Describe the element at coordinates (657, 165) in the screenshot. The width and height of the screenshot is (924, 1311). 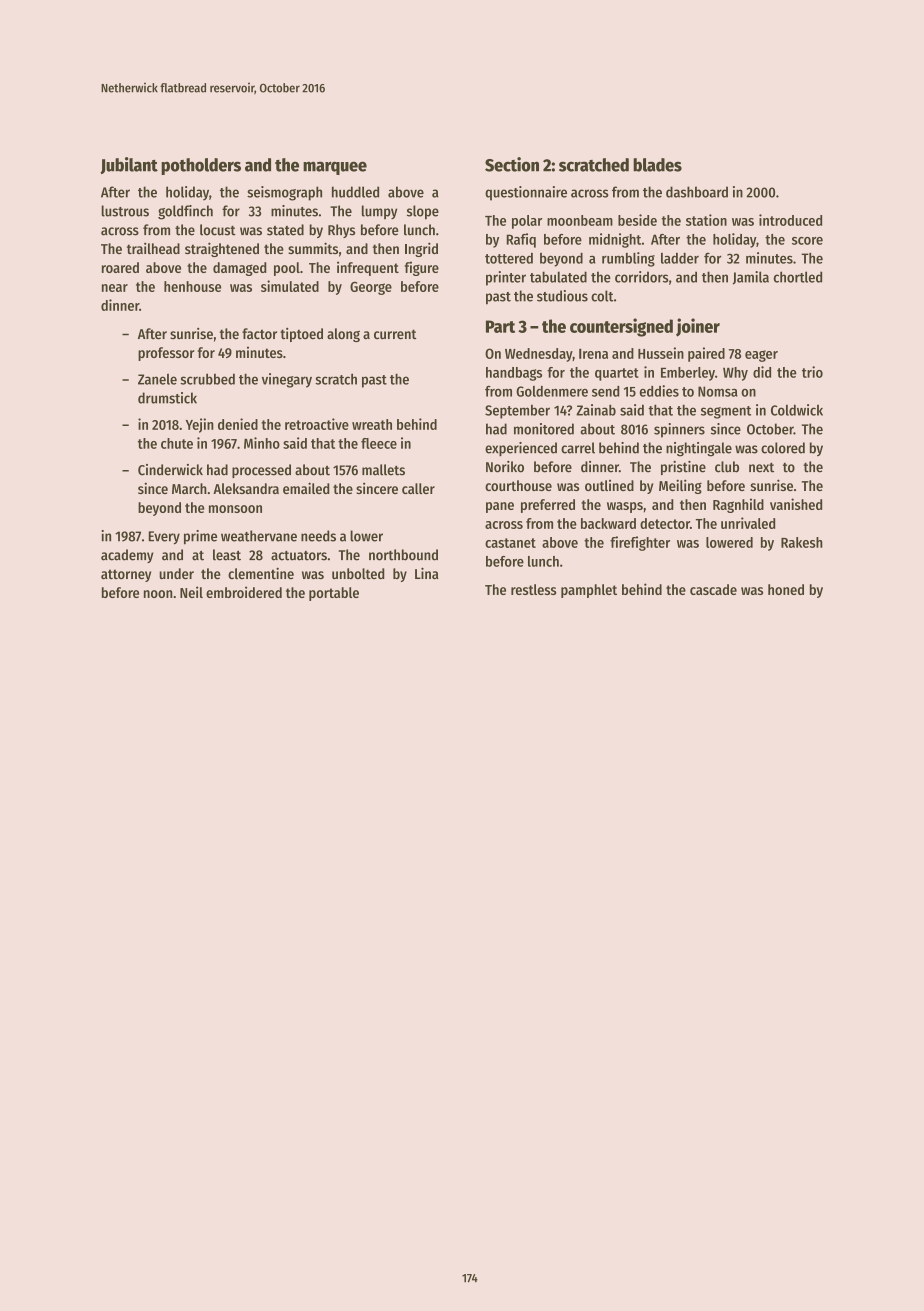
I see `blades` at that location.
